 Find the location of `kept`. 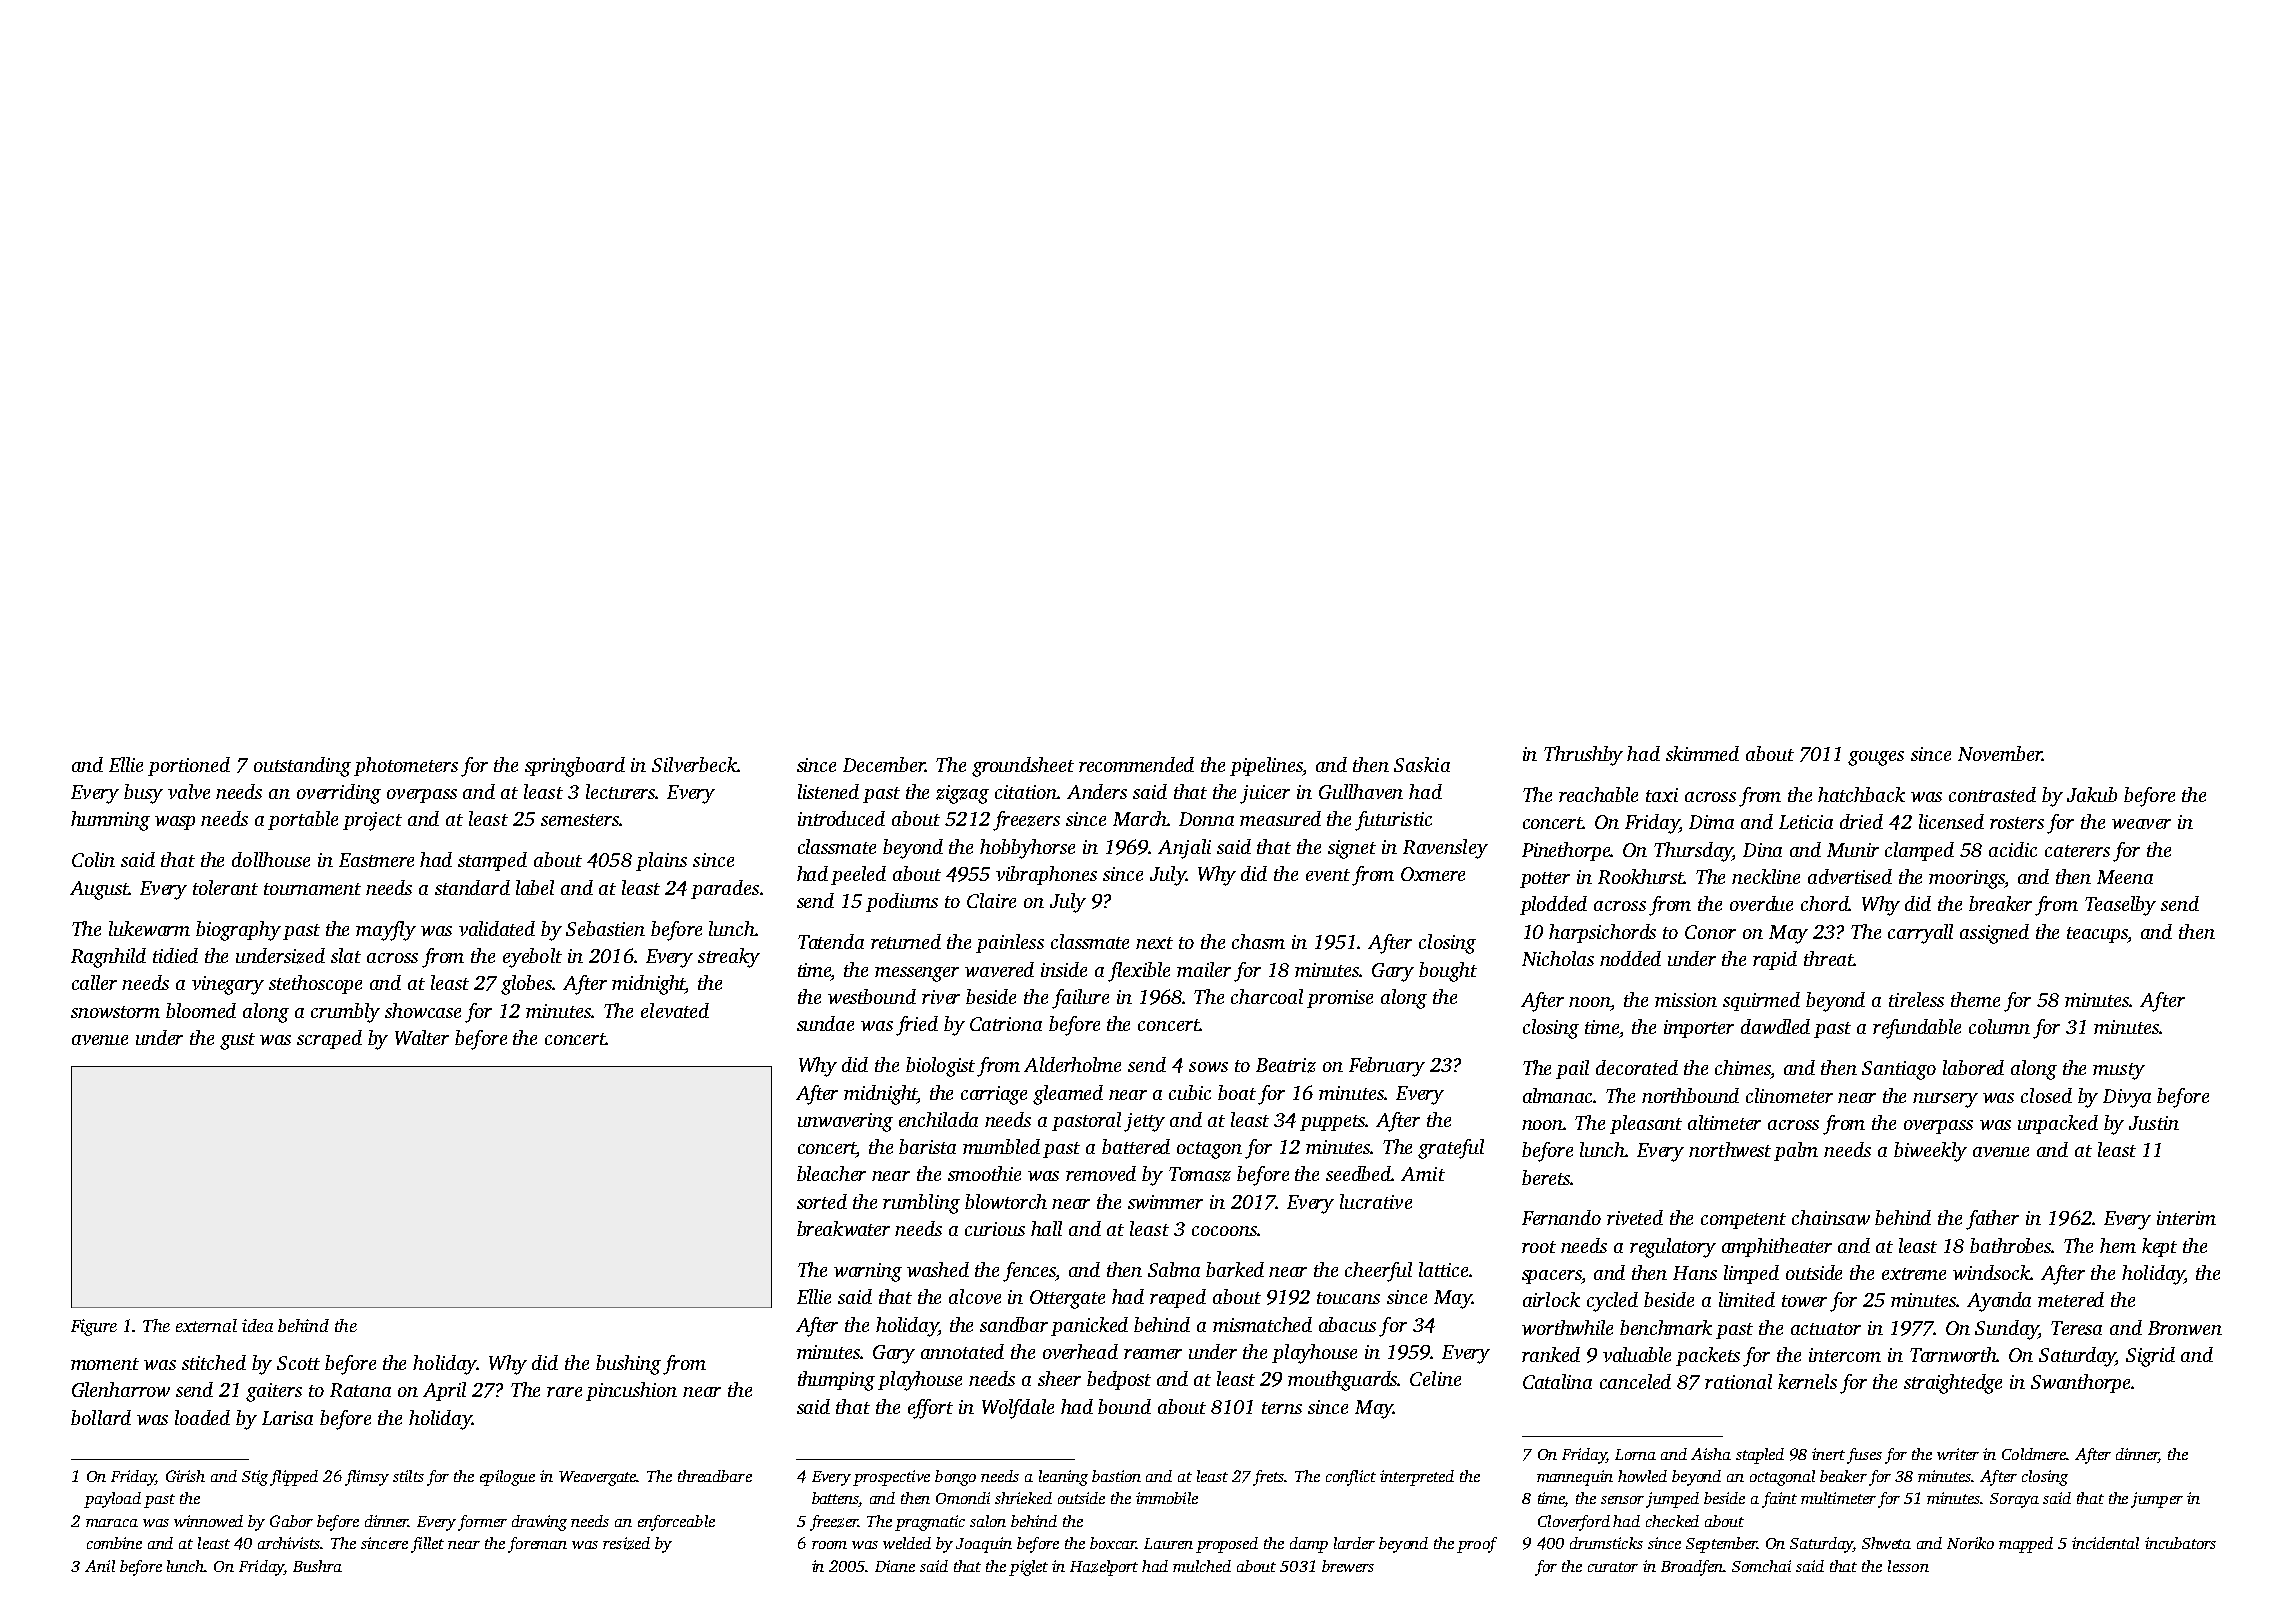

kept is located at coordinates (2159, 1247).
